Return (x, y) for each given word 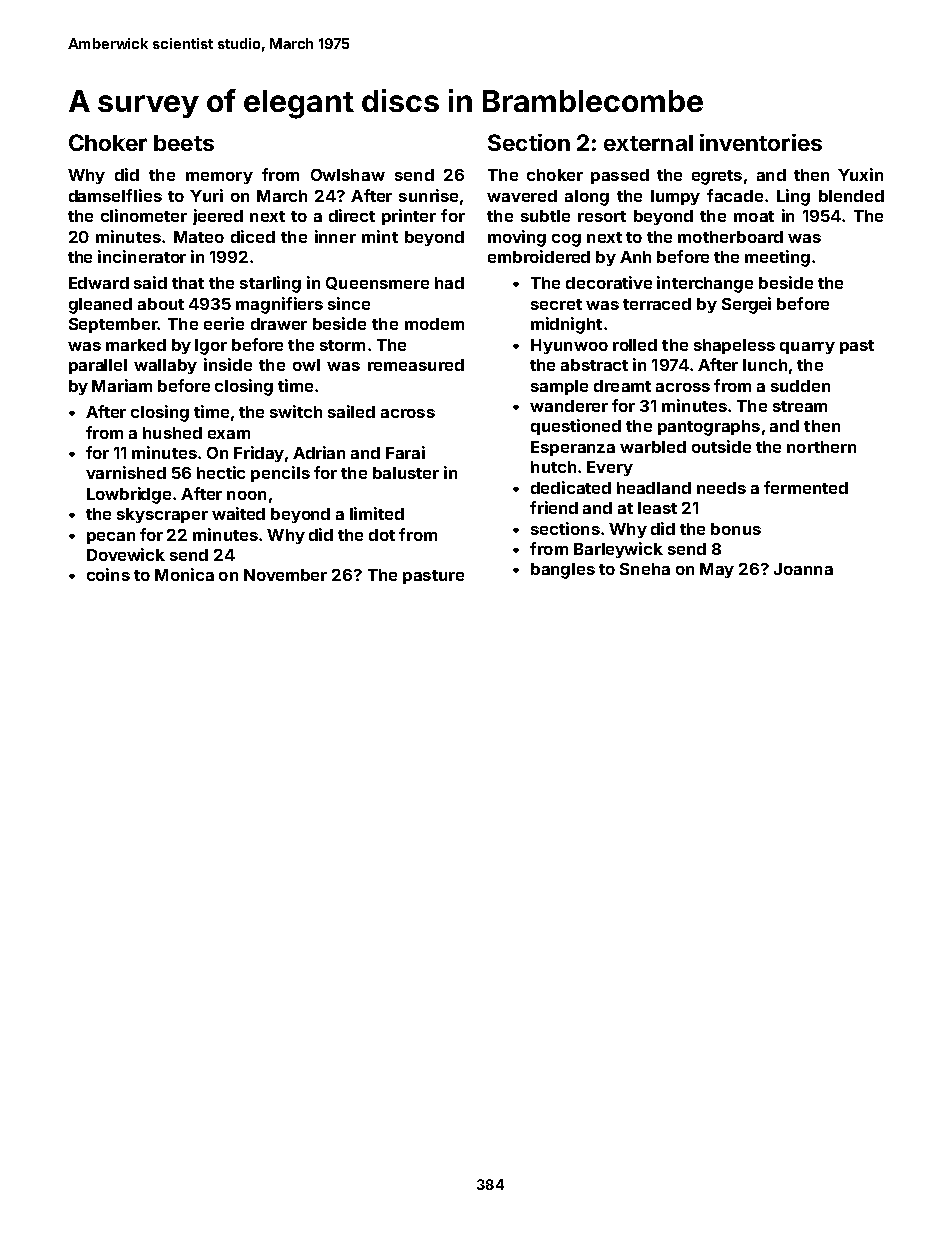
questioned (576, 427)
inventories (761, 142)
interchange (705, 284)
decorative (609, 282)
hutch (553, 467)
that (188, 283)
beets (184, 143)
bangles (563, 571)
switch (296, 411)
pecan (111, 538)
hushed (172, 433)
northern (821, 447)
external (648, 143)
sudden (800, 386)
